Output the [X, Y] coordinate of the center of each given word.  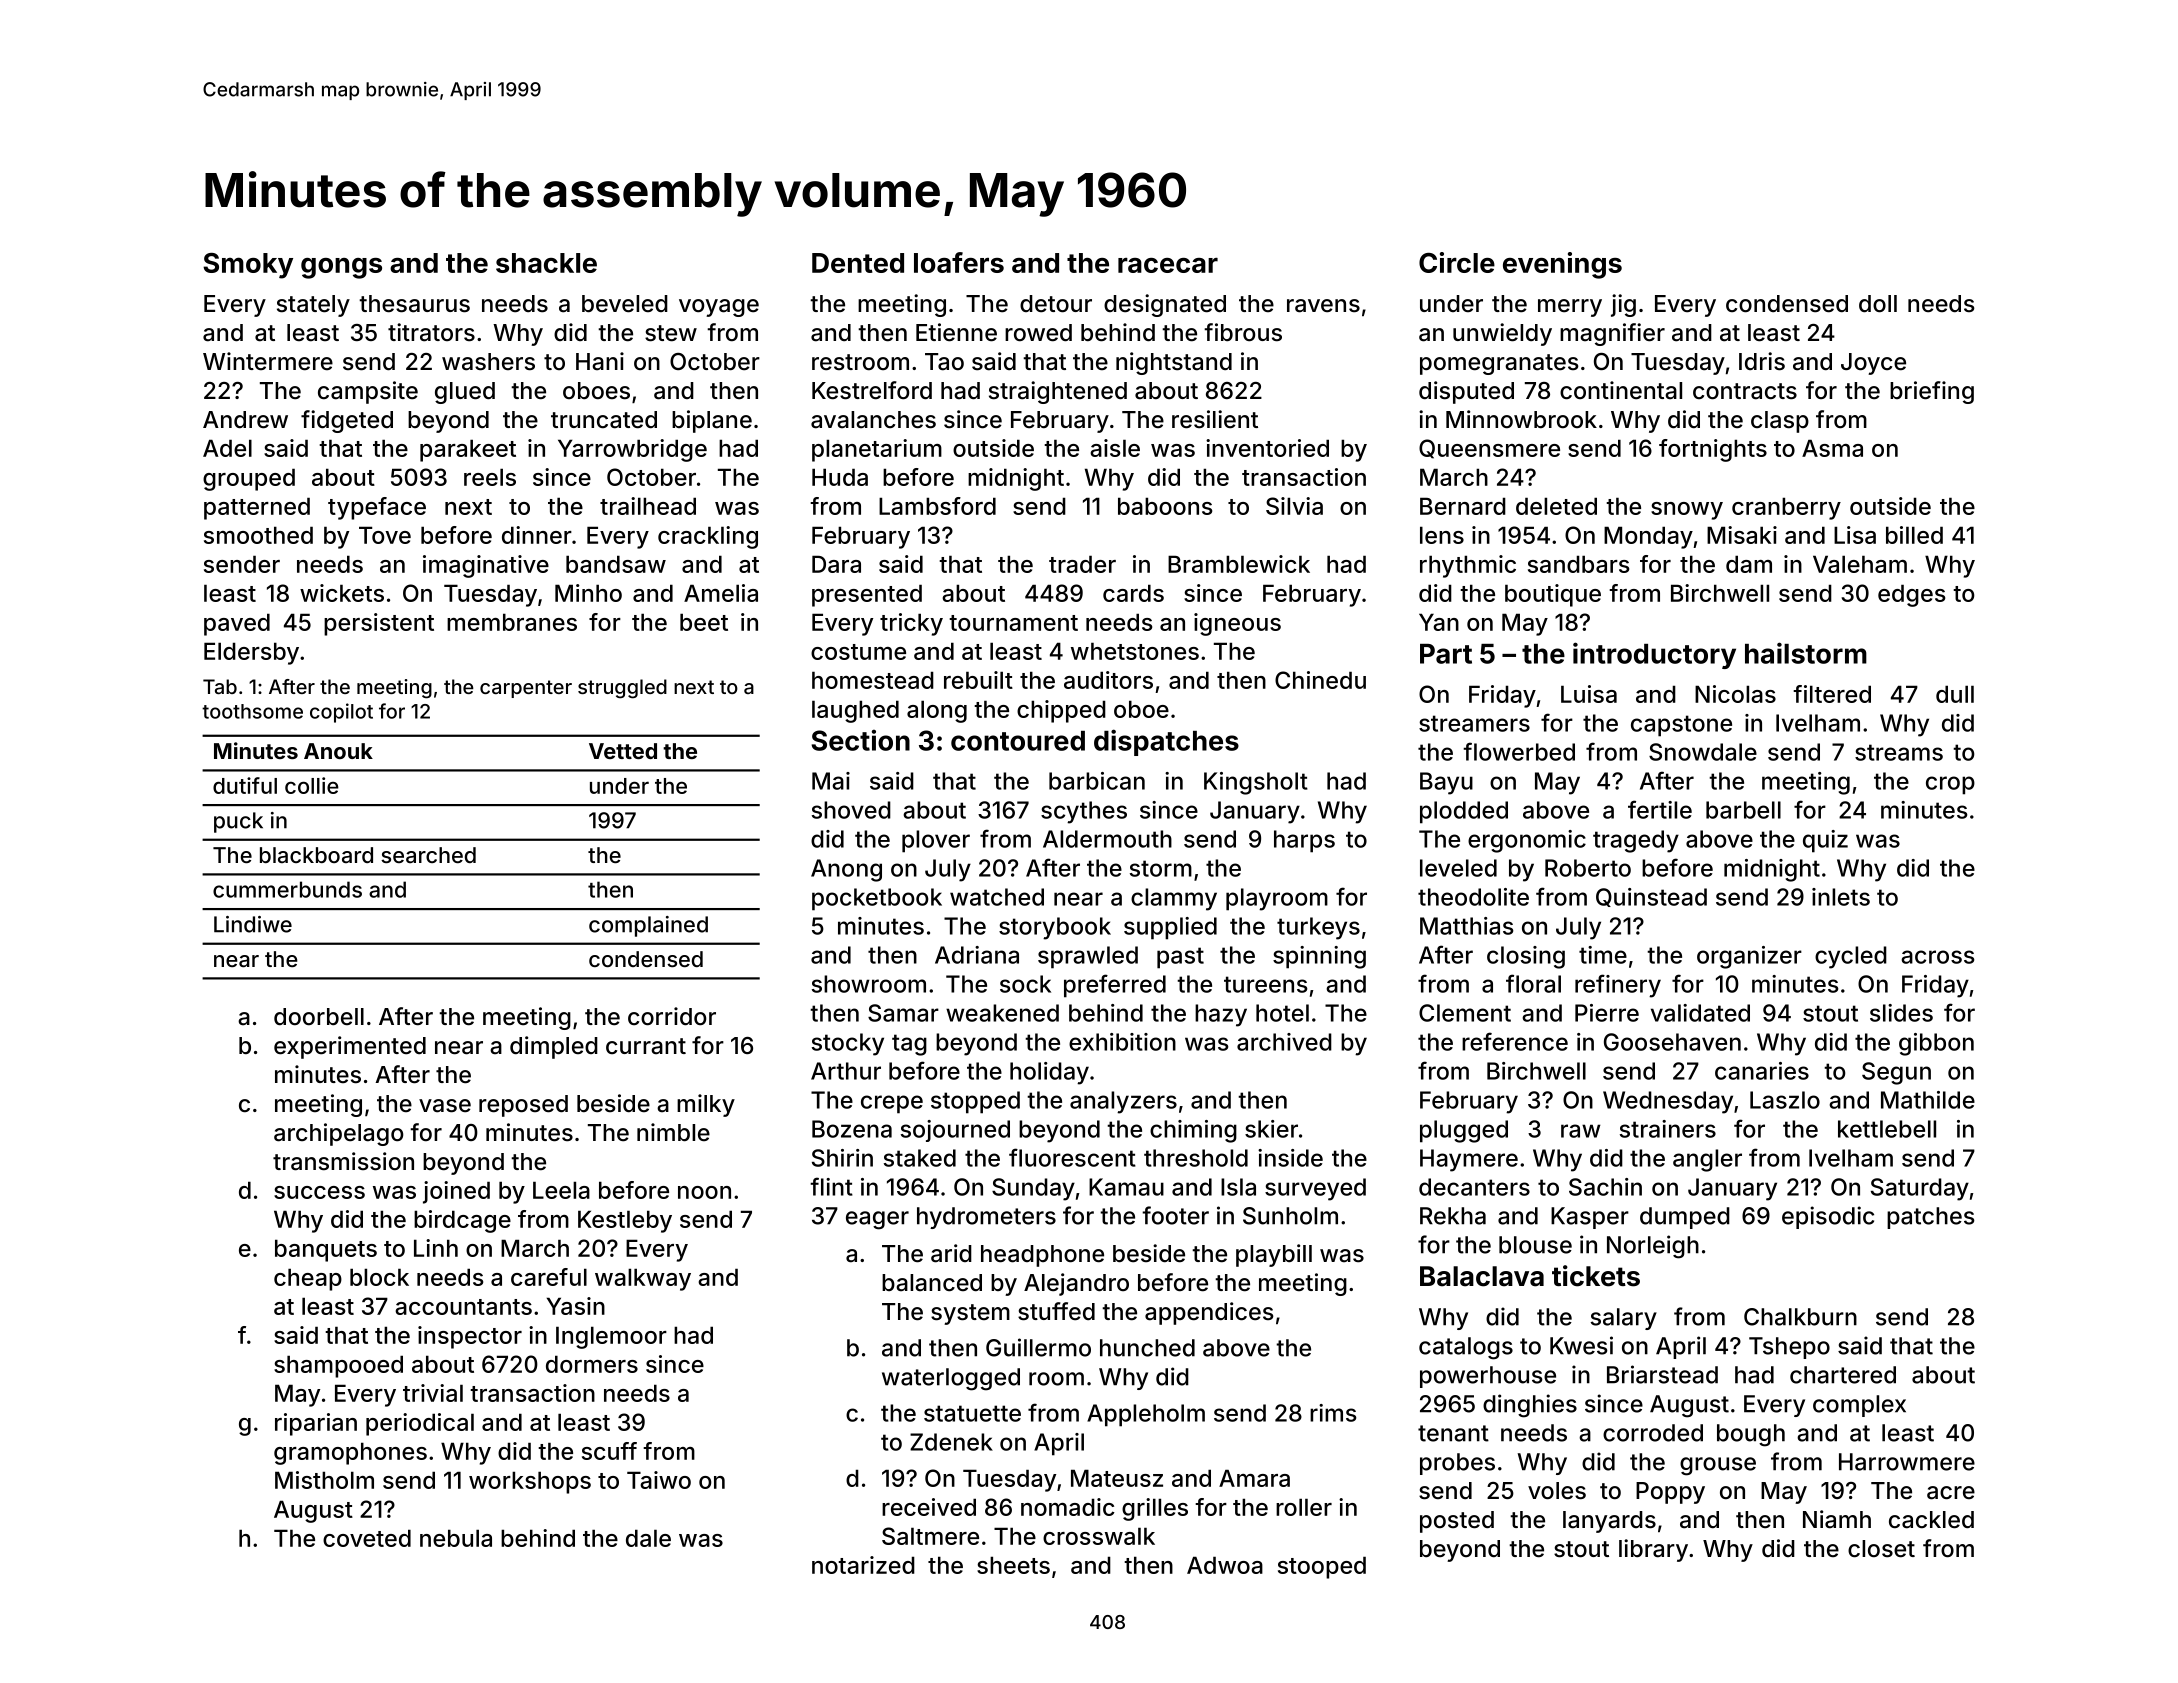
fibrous [1243, 332]
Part [1446, 654]
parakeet [468, 450]
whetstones [1135, 651]
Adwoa [1225, 1565]
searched [428, 855]
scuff [609, 1451]
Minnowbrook [1521, 419]
